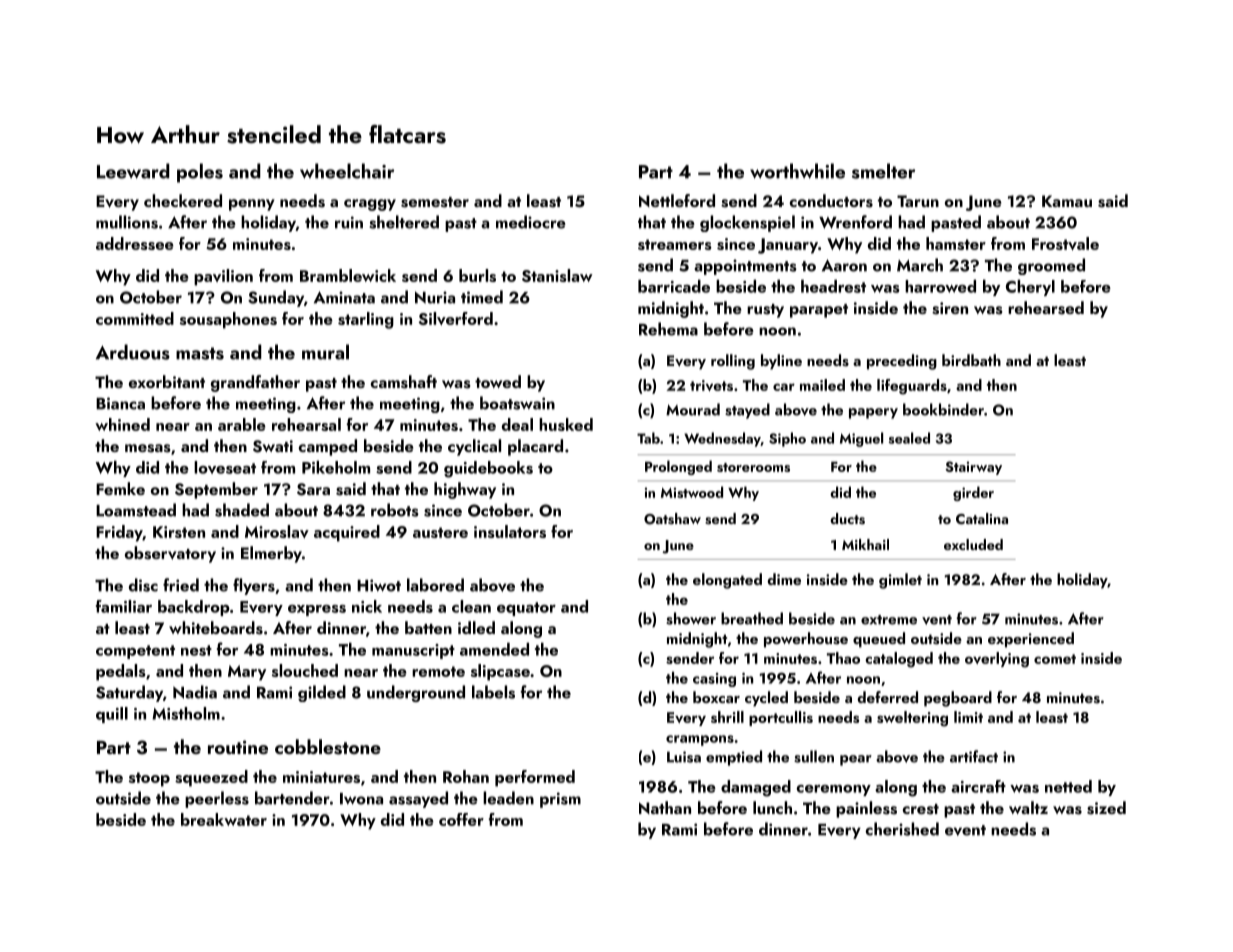 Image resolution: width=1233 pixels, height=952 pixels. I want to click on craggy, so click(370, 205).
